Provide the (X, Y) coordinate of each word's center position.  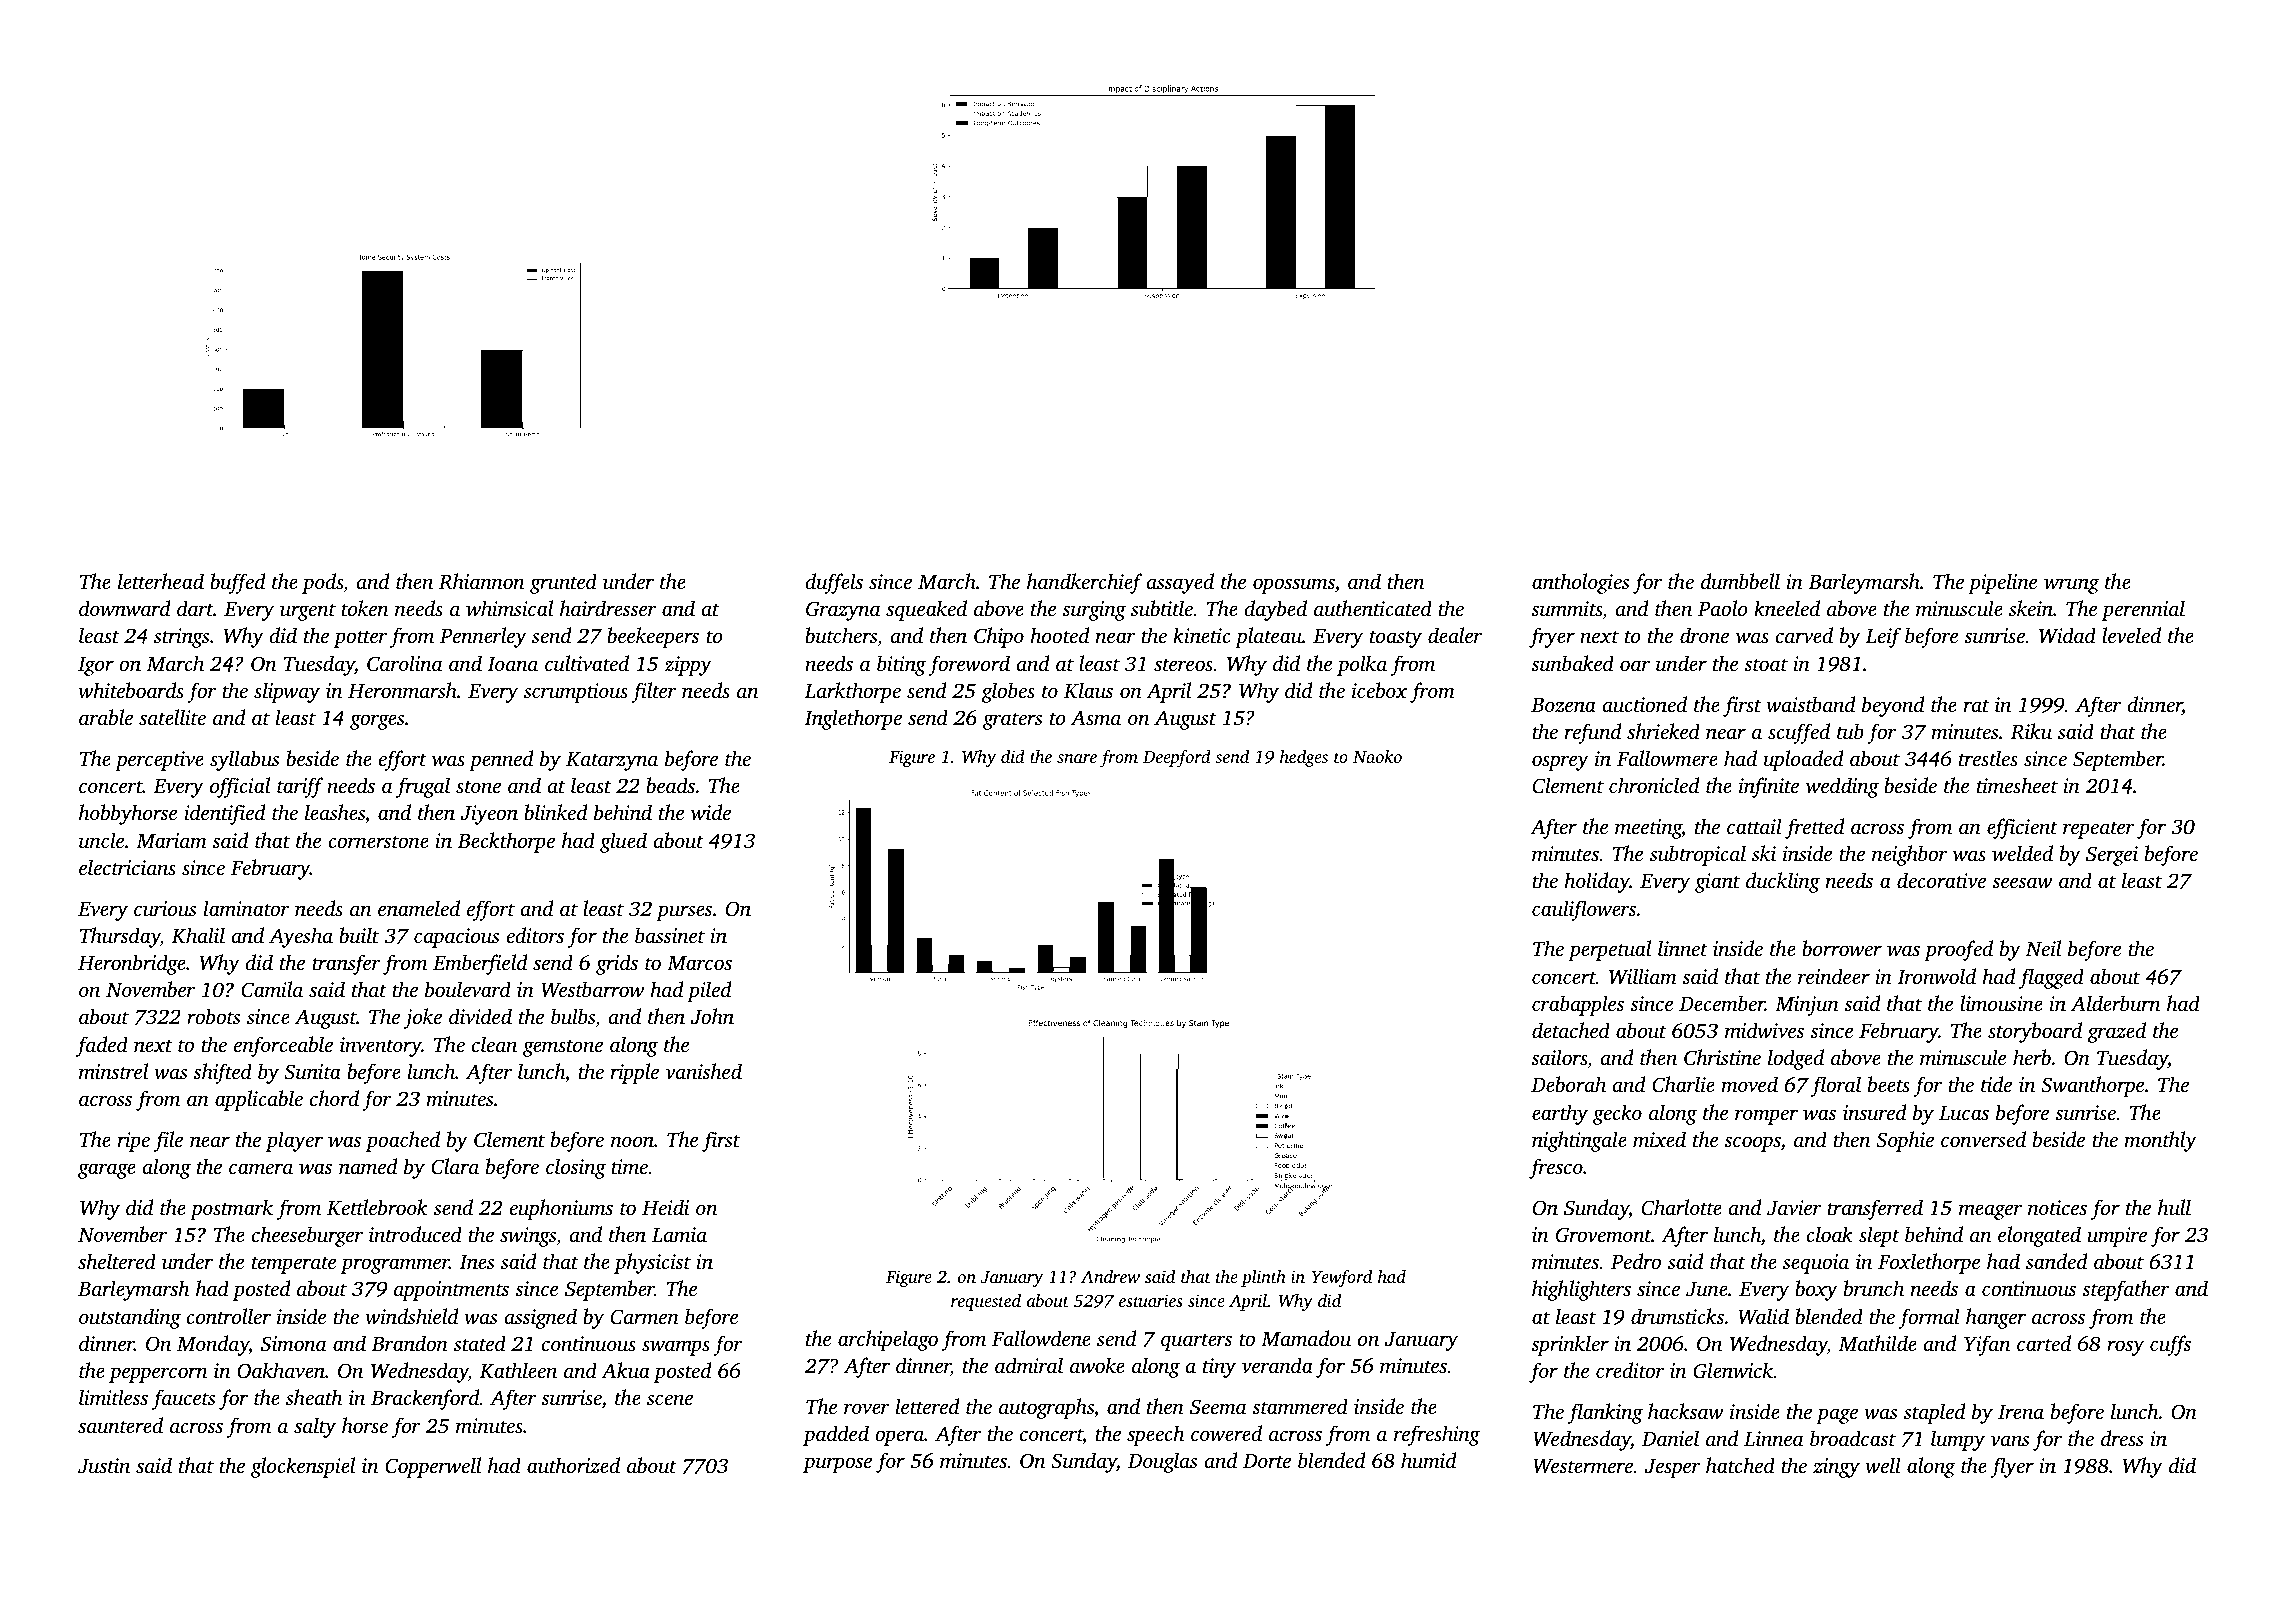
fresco (1556, 1168)
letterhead (161, 581)
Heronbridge (132, 964)
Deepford (1177, 758)
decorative (1941, 880)
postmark (231, 1209)
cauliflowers (1584, 910)
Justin (104, 1466)
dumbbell (1740, 581)
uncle (101, 840)
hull (2174, 1207)
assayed (1180, 583)
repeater (2099, 830)
